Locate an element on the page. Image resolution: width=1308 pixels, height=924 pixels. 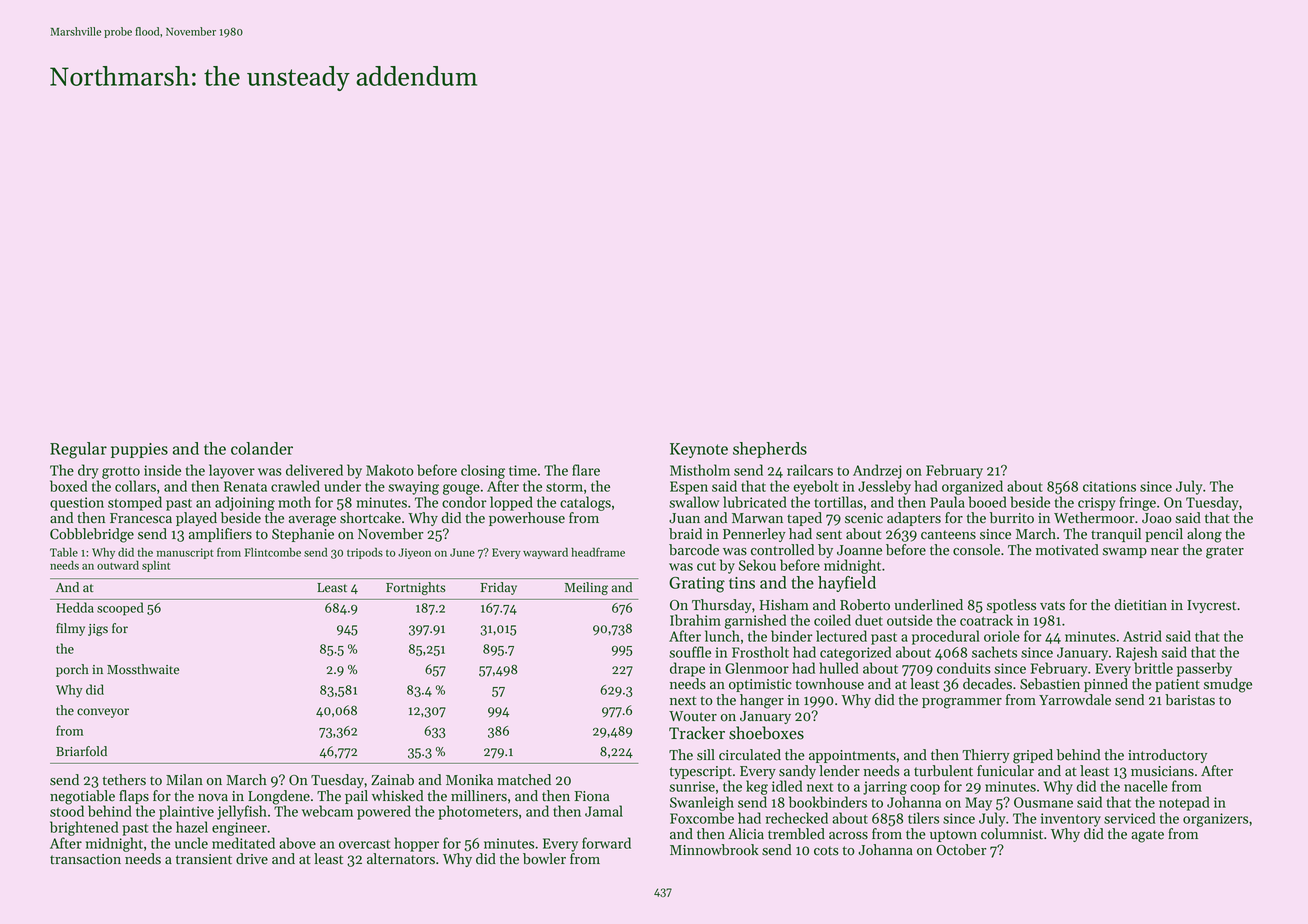
console is located at coordinates (976, 550).
